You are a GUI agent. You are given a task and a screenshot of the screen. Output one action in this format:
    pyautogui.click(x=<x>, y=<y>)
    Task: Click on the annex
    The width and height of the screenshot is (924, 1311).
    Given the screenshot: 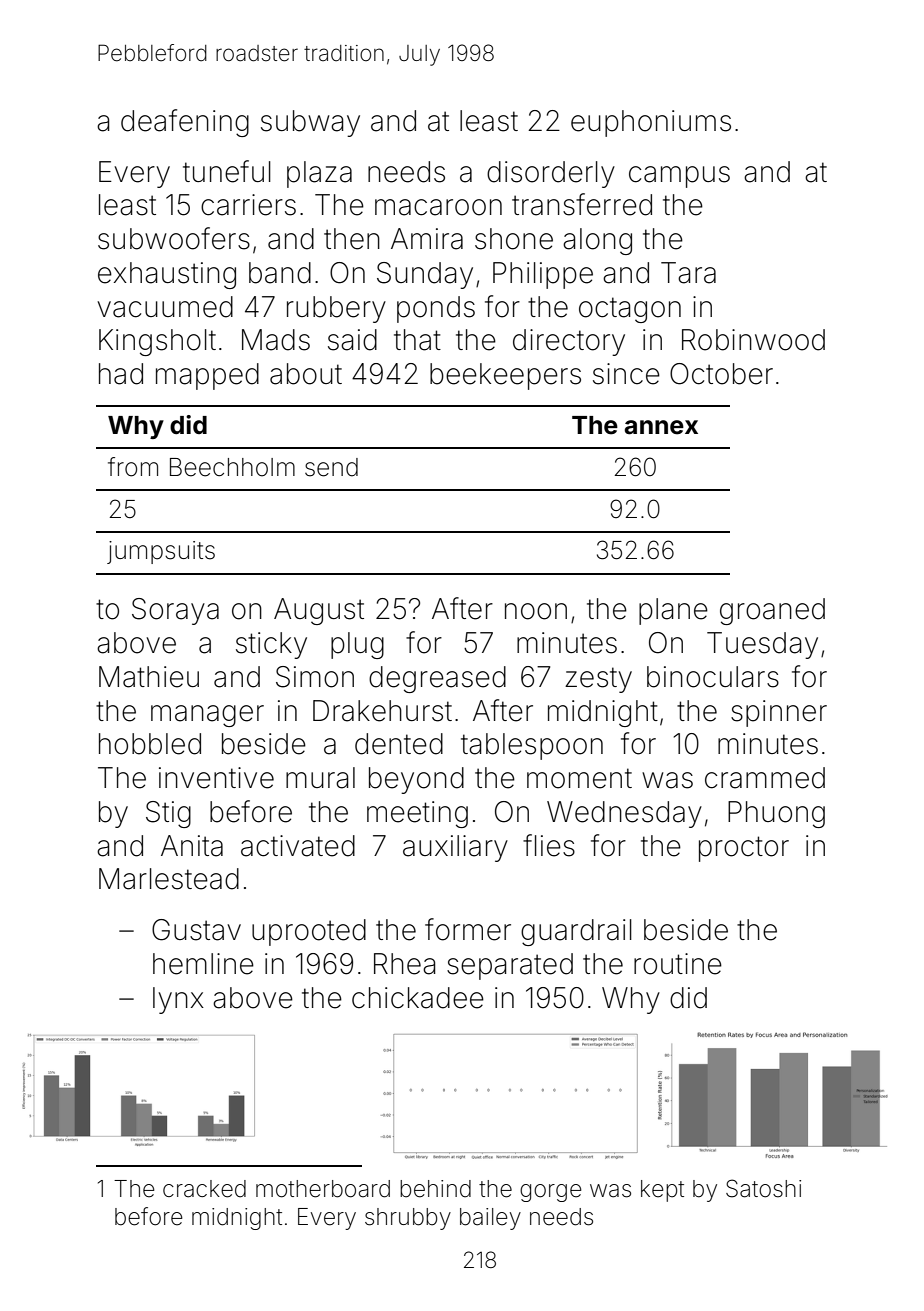 What is the action you would take?
    pyautogui.click(x=661, y=427)
